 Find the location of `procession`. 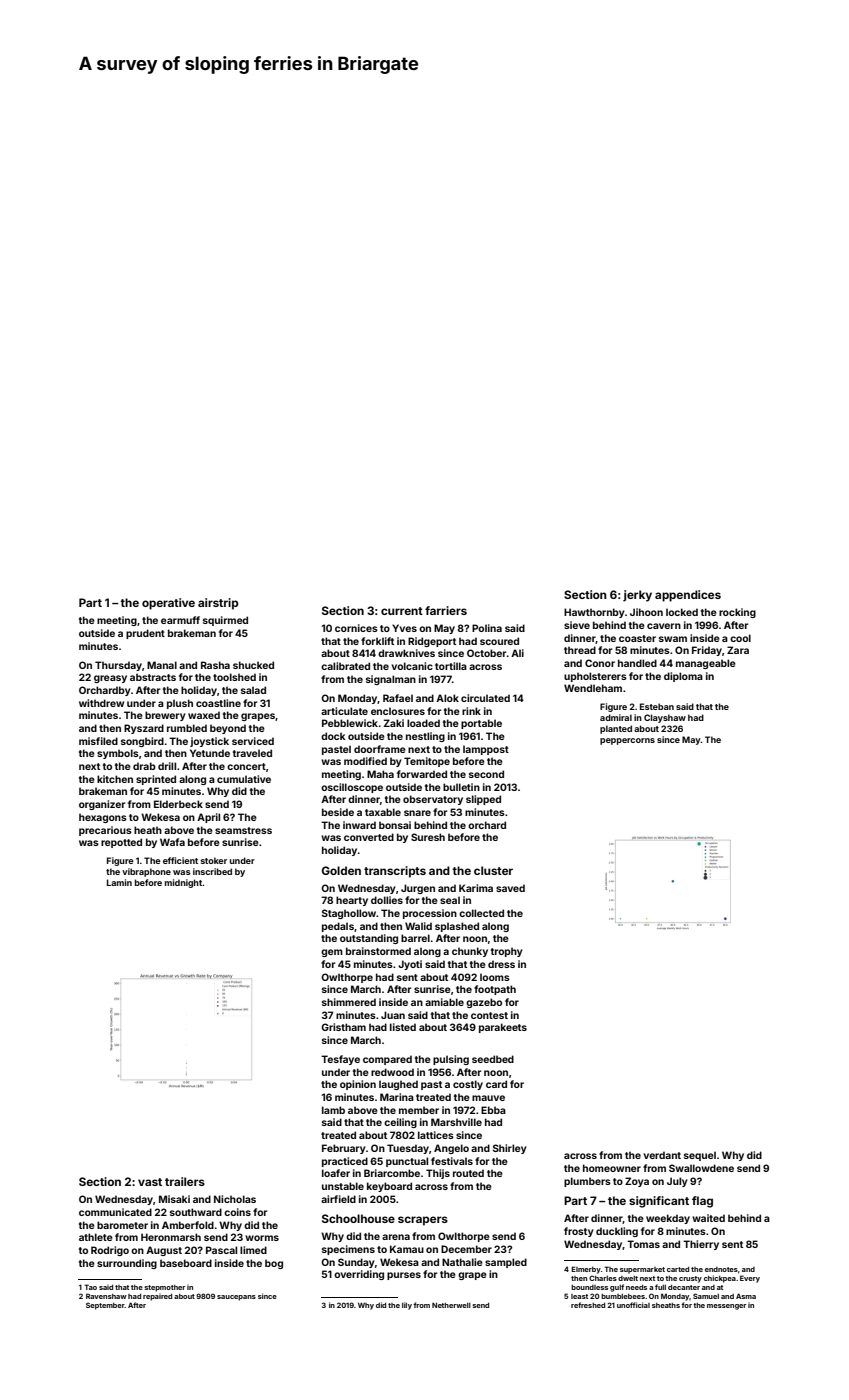

procession is located at coordinates (430, 914).
